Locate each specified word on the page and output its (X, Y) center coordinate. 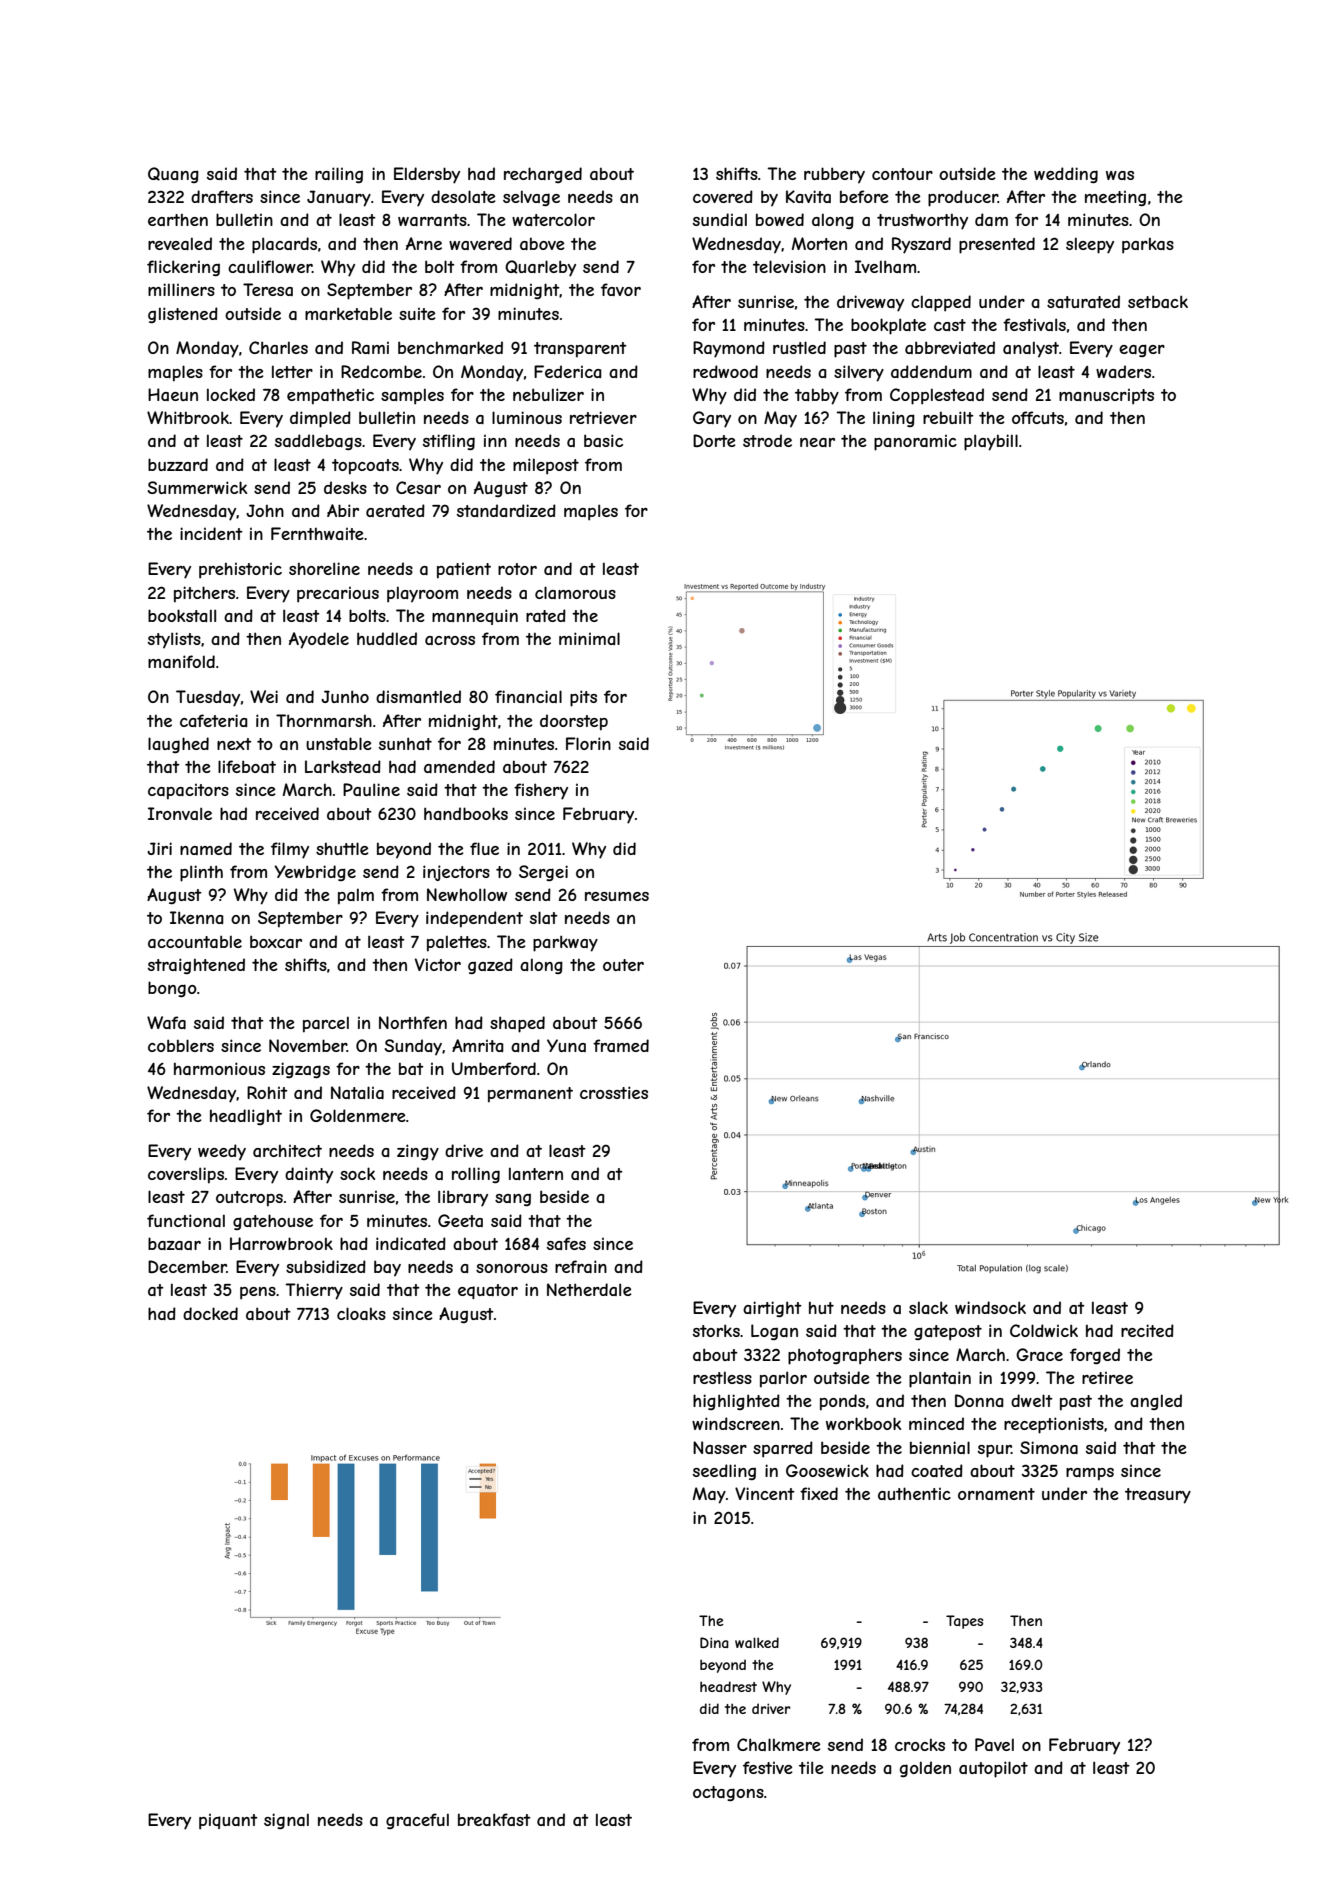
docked (210, 1313)
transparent (580, 350)
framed (621, 1045)
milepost (546, 466)
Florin (588, 743)
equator (488, 1291)
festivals (1034, 324)
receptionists (1054, 1425)
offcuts (1038, 417)
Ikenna (197, 917)
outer (623, 965)
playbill (991, 442)
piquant (228, 1822)
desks (345, 487)
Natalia (357, 1092)
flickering (183, 268)
